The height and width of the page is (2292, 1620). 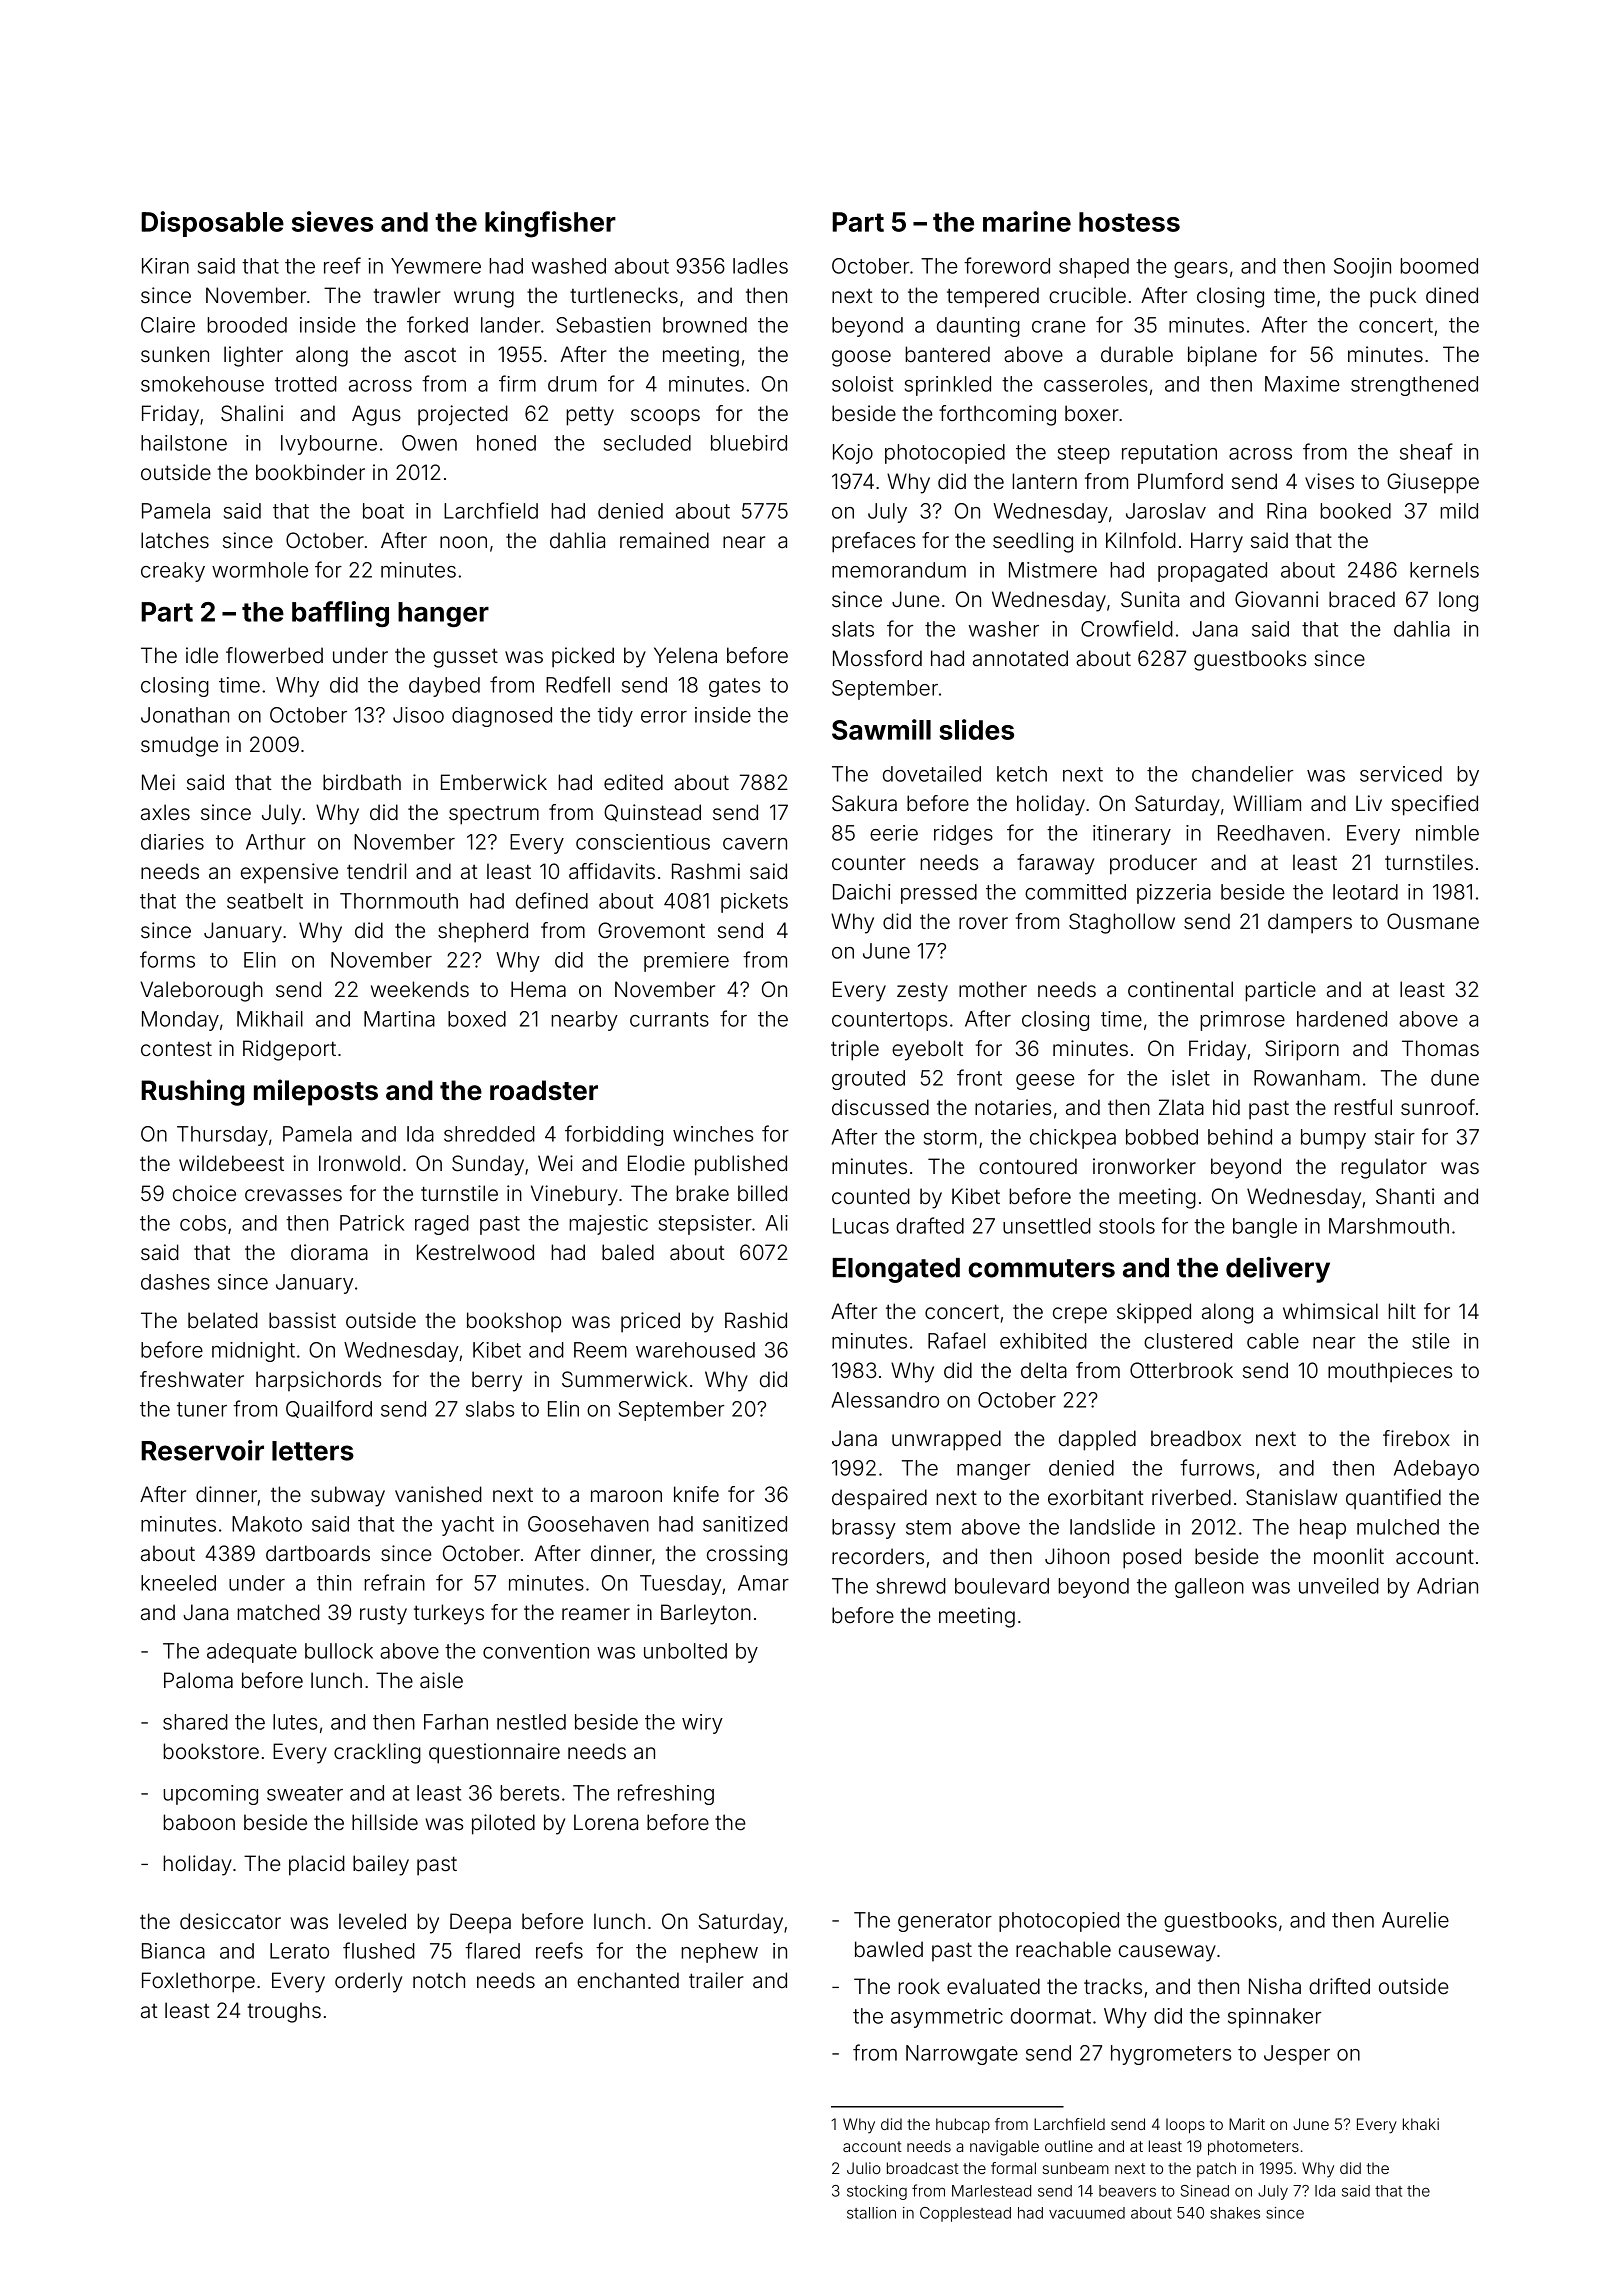 What do you see at coordinates (1129, 222) in the page?
I see `hostess` at bounding box center [1129, 222].
